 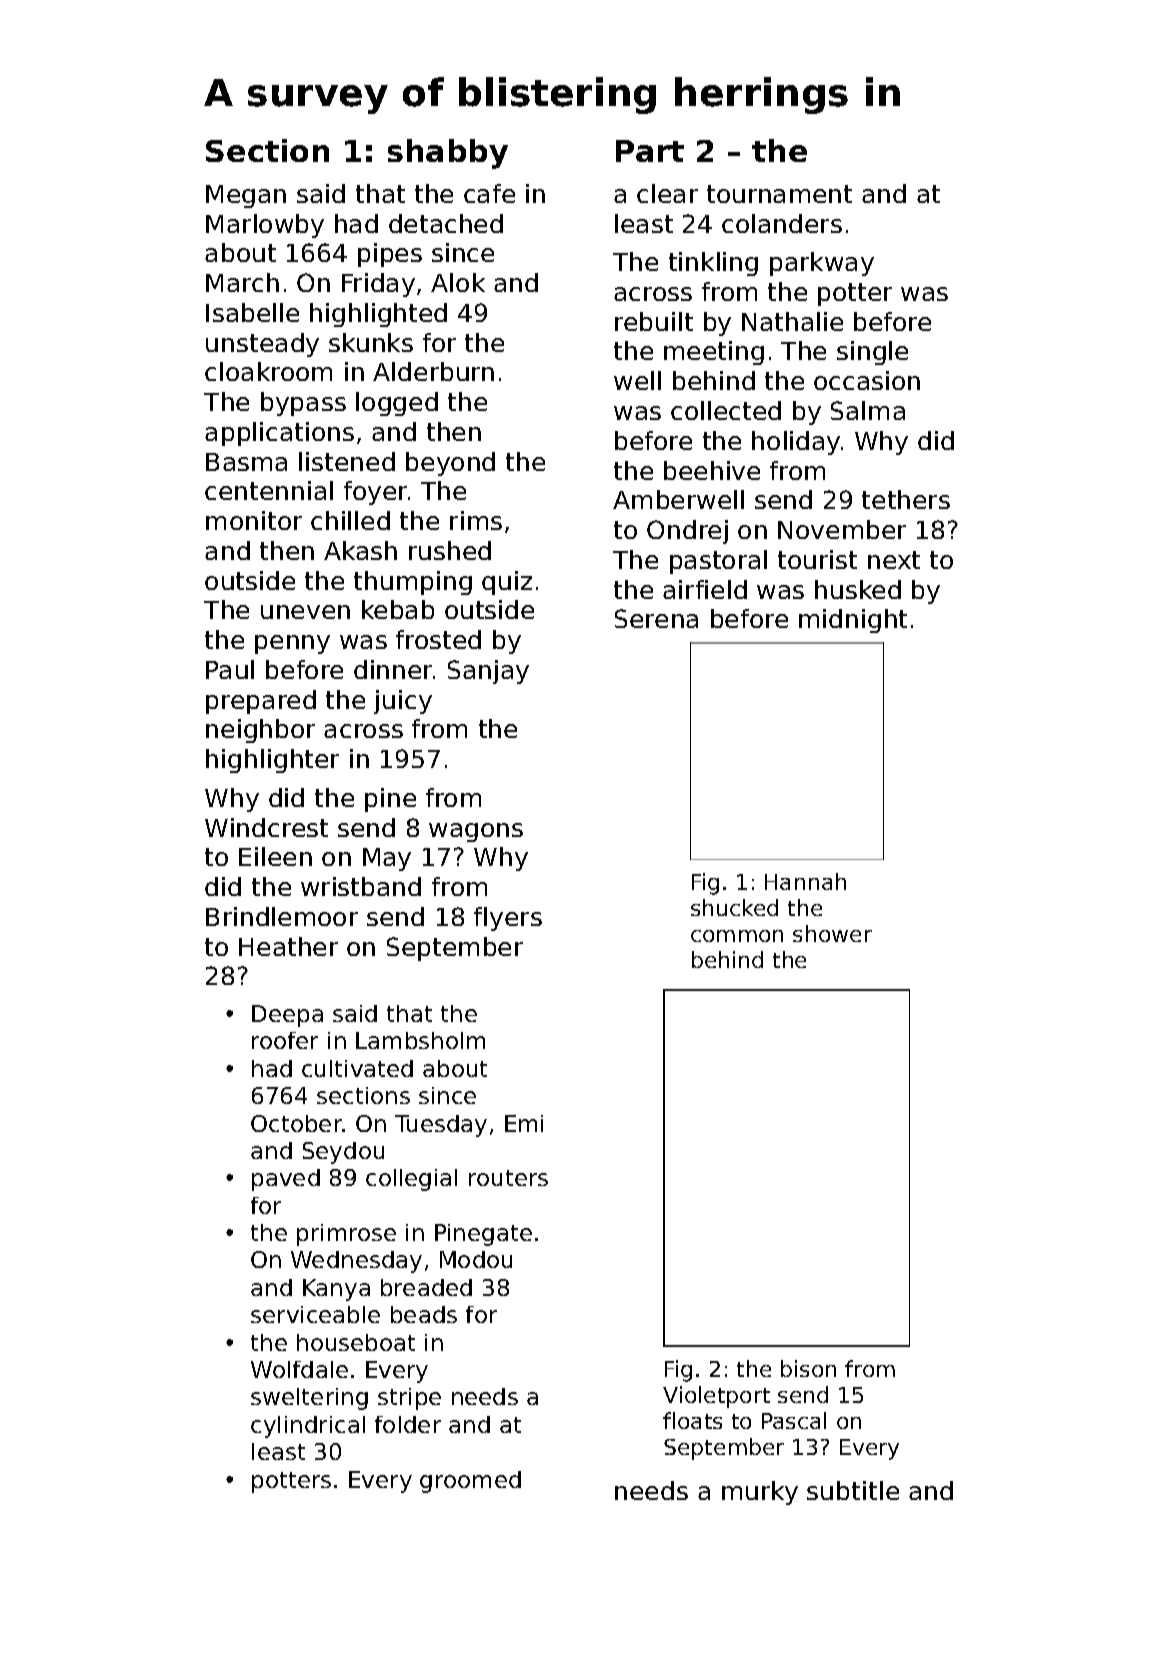 What do you see at coordinates (650, 151) in the image?
I see `Part` at bounding box center [650, 151].
